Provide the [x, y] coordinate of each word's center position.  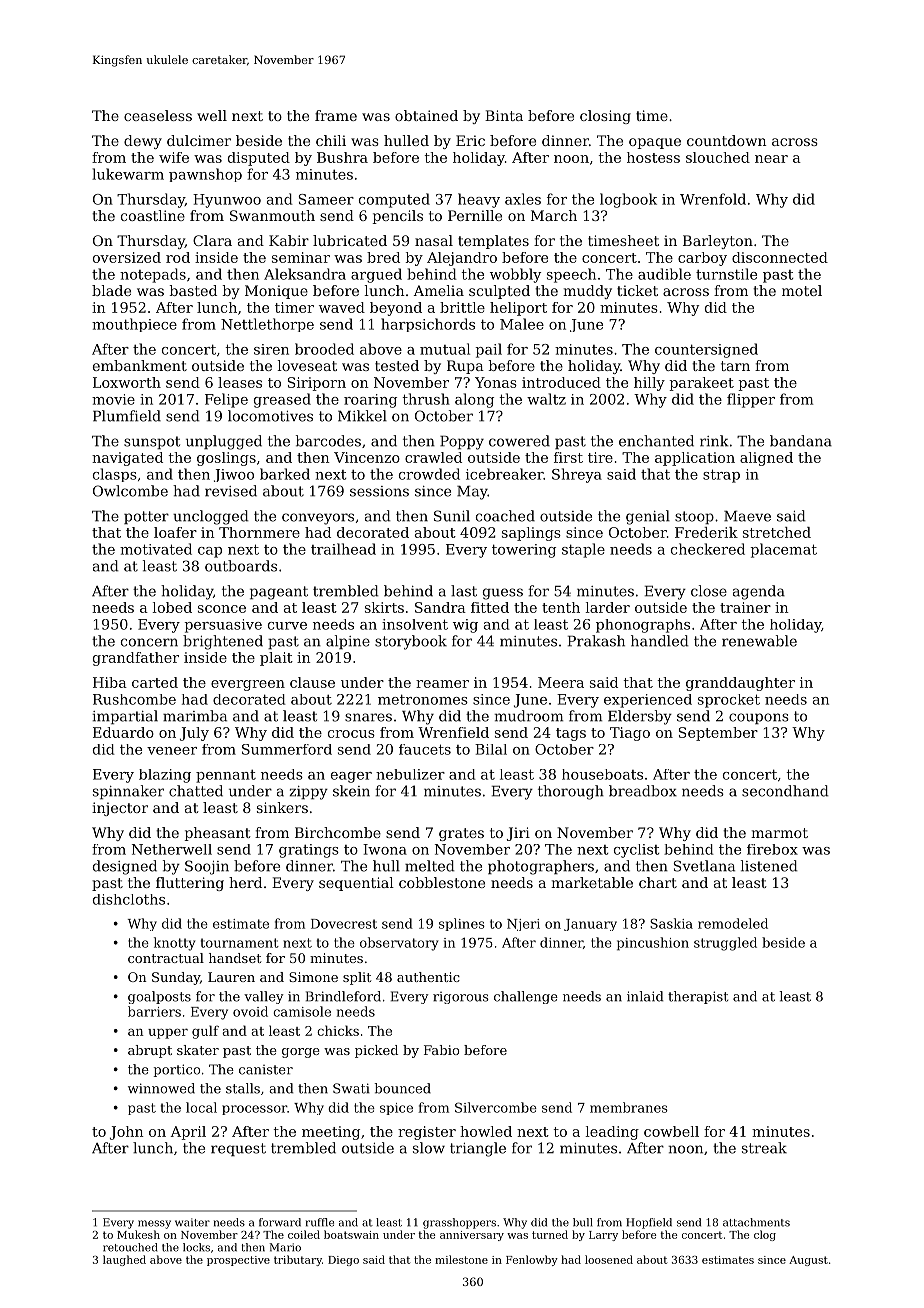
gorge [300, 1053]
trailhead [343, 549]
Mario [285, 1247]
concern [149, 642]
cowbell [671, 1131]
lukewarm [128, 174]
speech [571, 275]
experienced [648, 701]
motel [802, 290]
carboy [702, 259]
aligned [766, 459]
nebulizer [410, 774]
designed [125, 867]
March [554, 215]
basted [193, 290]
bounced [402, 1088]
